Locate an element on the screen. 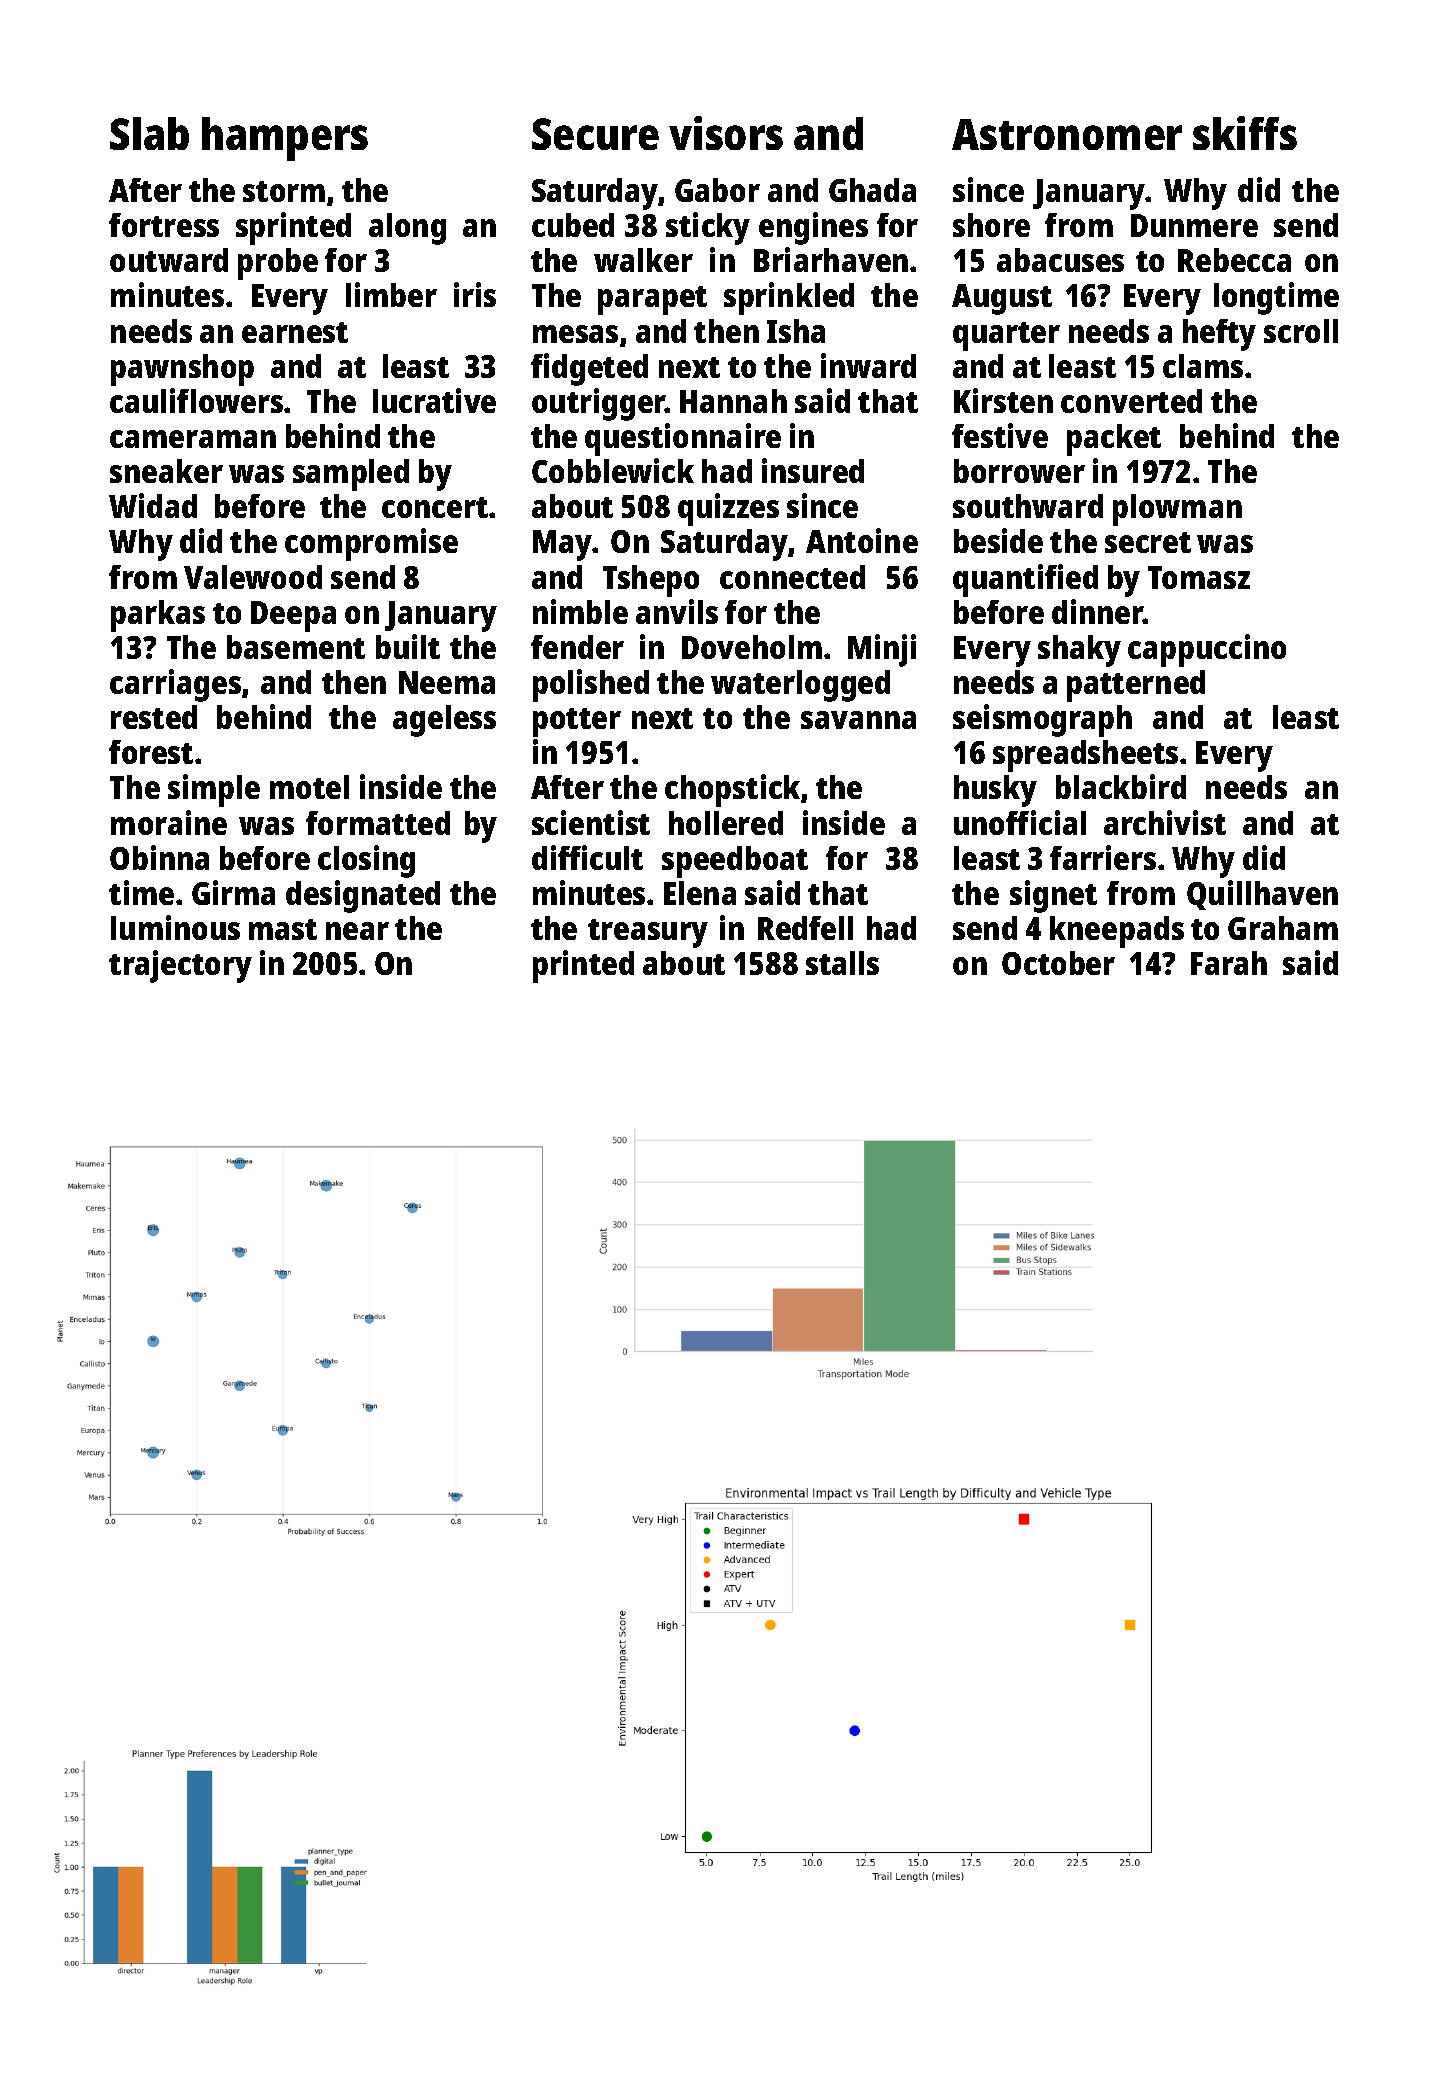  patterned is located at coordinates (1136, 686).
